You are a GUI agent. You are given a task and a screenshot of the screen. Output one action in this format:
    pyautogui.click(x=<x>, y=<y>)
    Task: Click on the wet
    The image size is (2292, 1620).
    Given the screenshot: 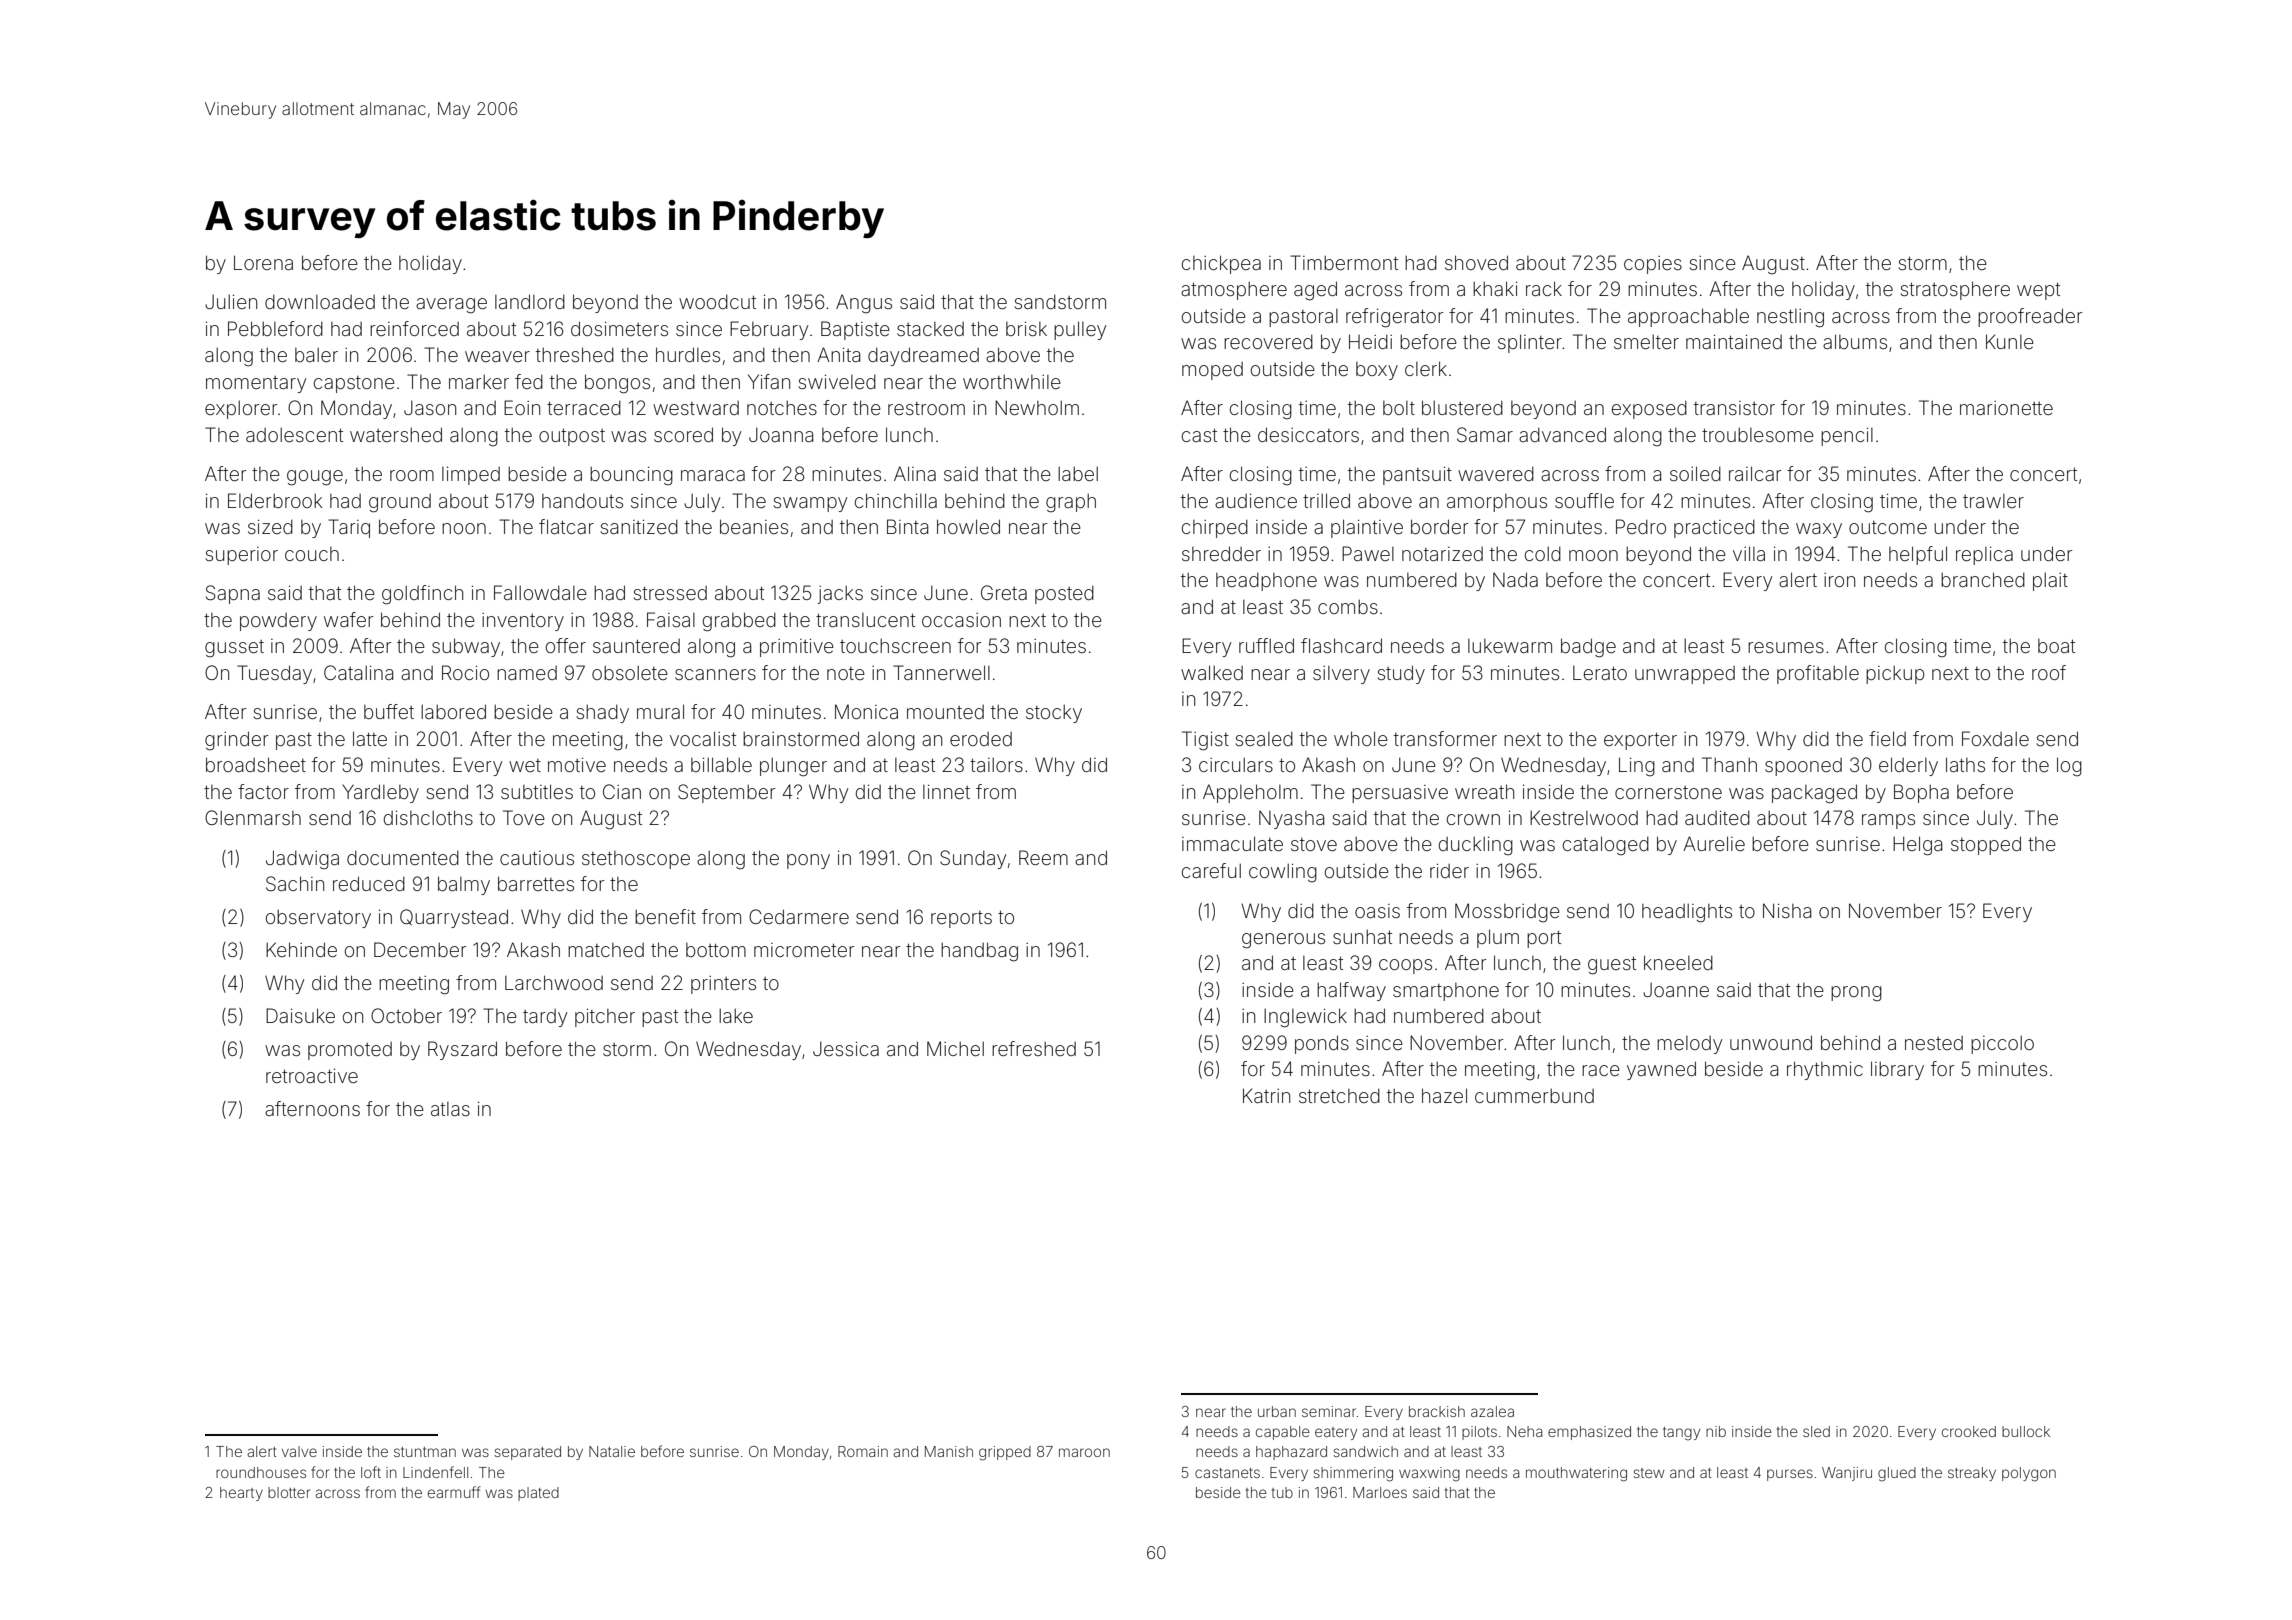 What is the action you would take?
    pyautogui.click(x=525, y=765)
